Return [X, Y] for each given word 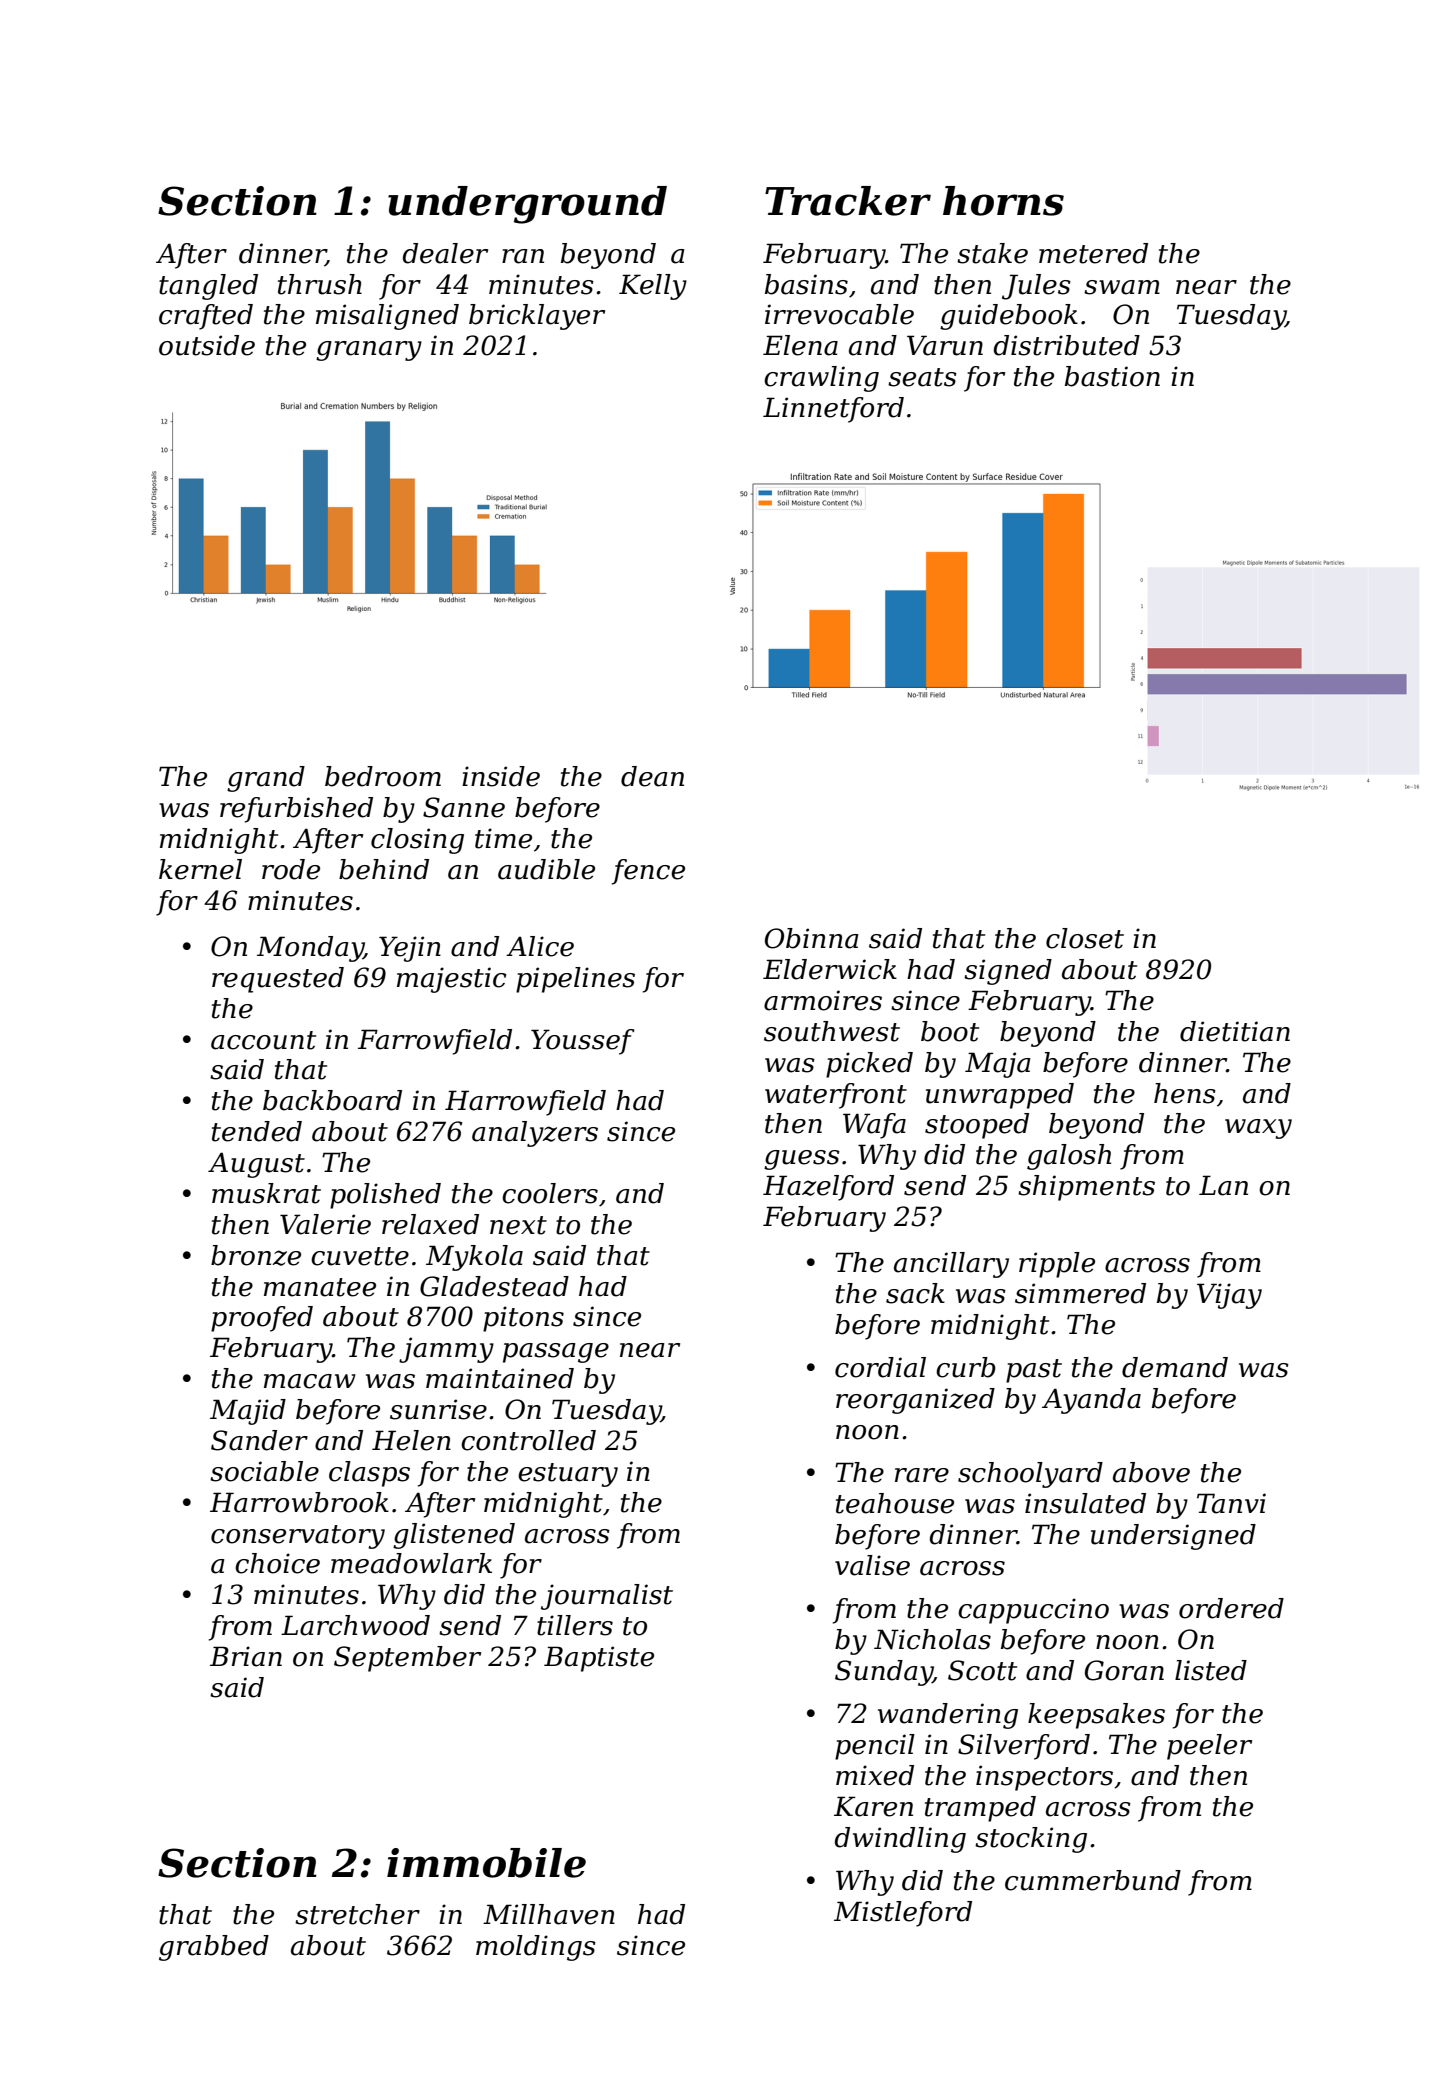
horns [1003, 201]
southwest [832, 1031]
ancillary [951, 1265]
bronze [256, 1255]
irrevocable [839, 314]
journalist [607, 1597]
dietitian [1235, 1031]
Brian [246, 1656]
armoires [823, 1000]
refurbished [296, 810]
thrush [320, 284]
